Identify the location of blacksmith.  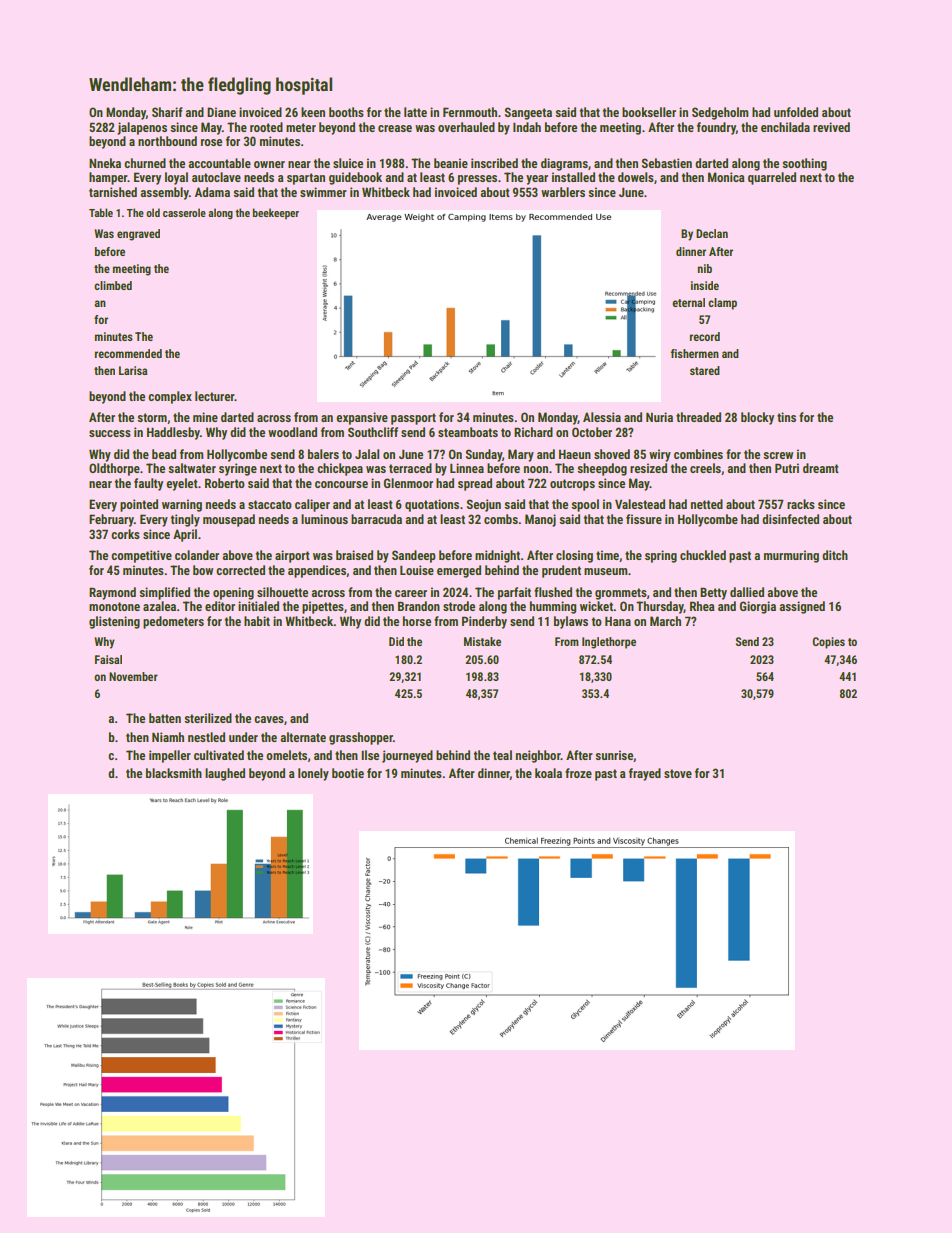
(174, 773).
